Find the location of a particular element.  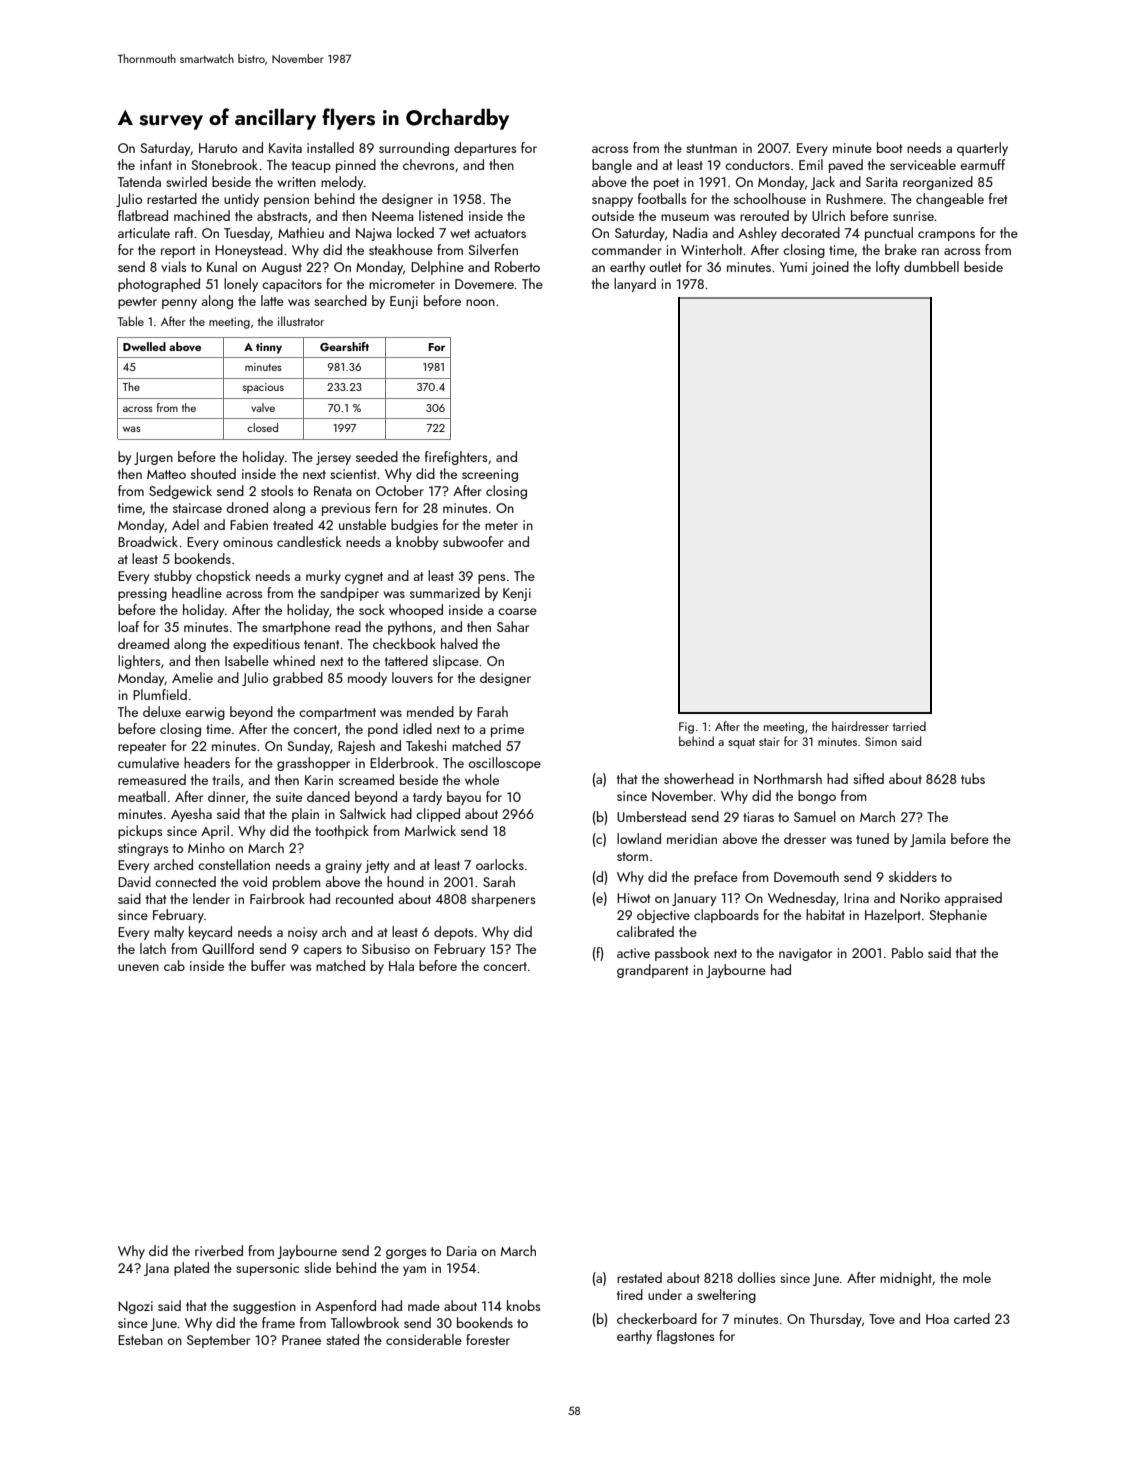

April is located at coordinates (215, 832).
